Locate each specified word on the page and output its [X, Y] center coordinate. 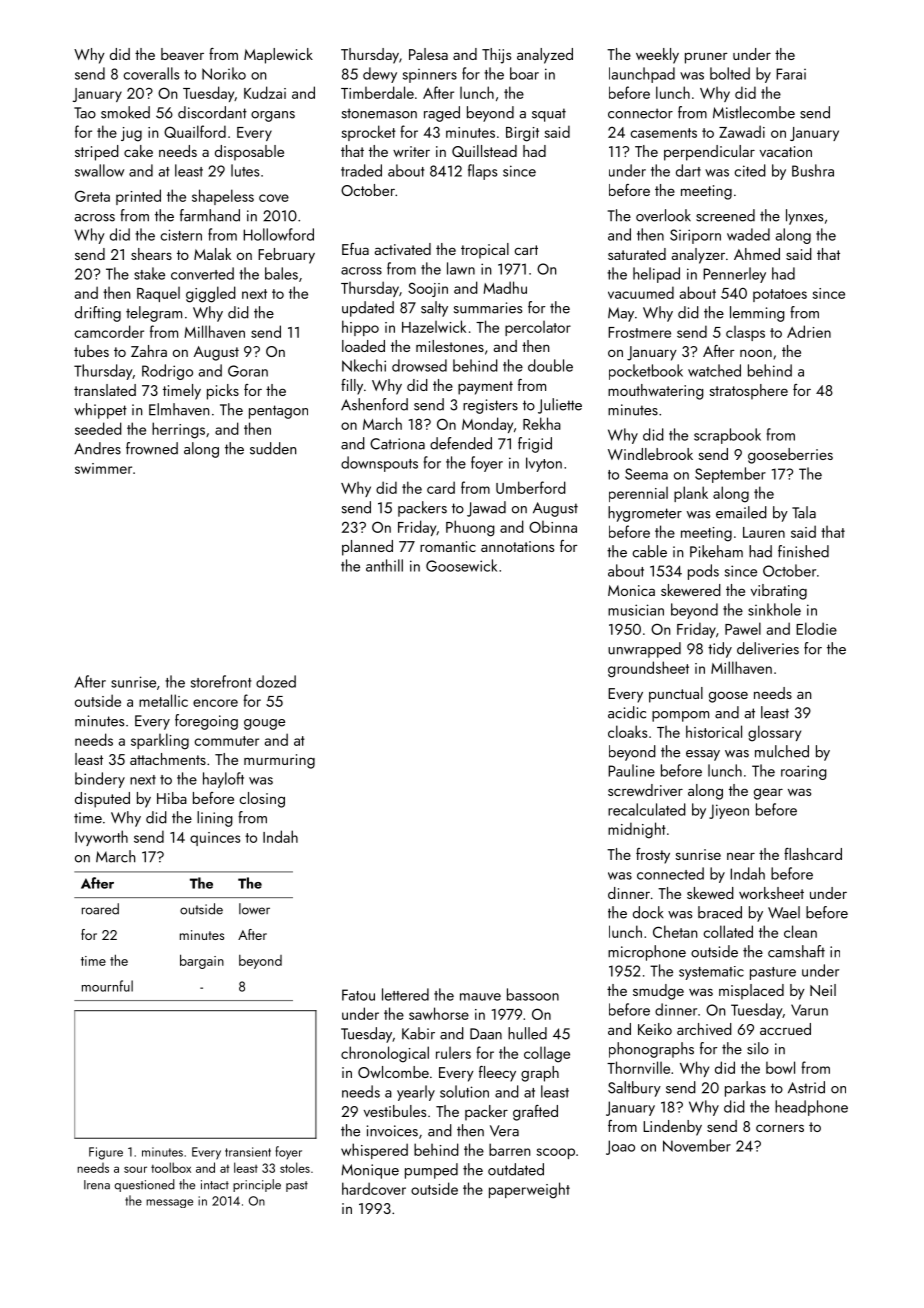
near [741, 856]
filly [352, 387]
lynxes [804, 217]
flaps [482, 172]
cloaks [627, 731]
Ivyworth [101, 838]
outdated [516, 1169]
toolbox [171, 1167]
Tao [85, 113]
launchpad [642, 75]
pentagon [278, 412]
